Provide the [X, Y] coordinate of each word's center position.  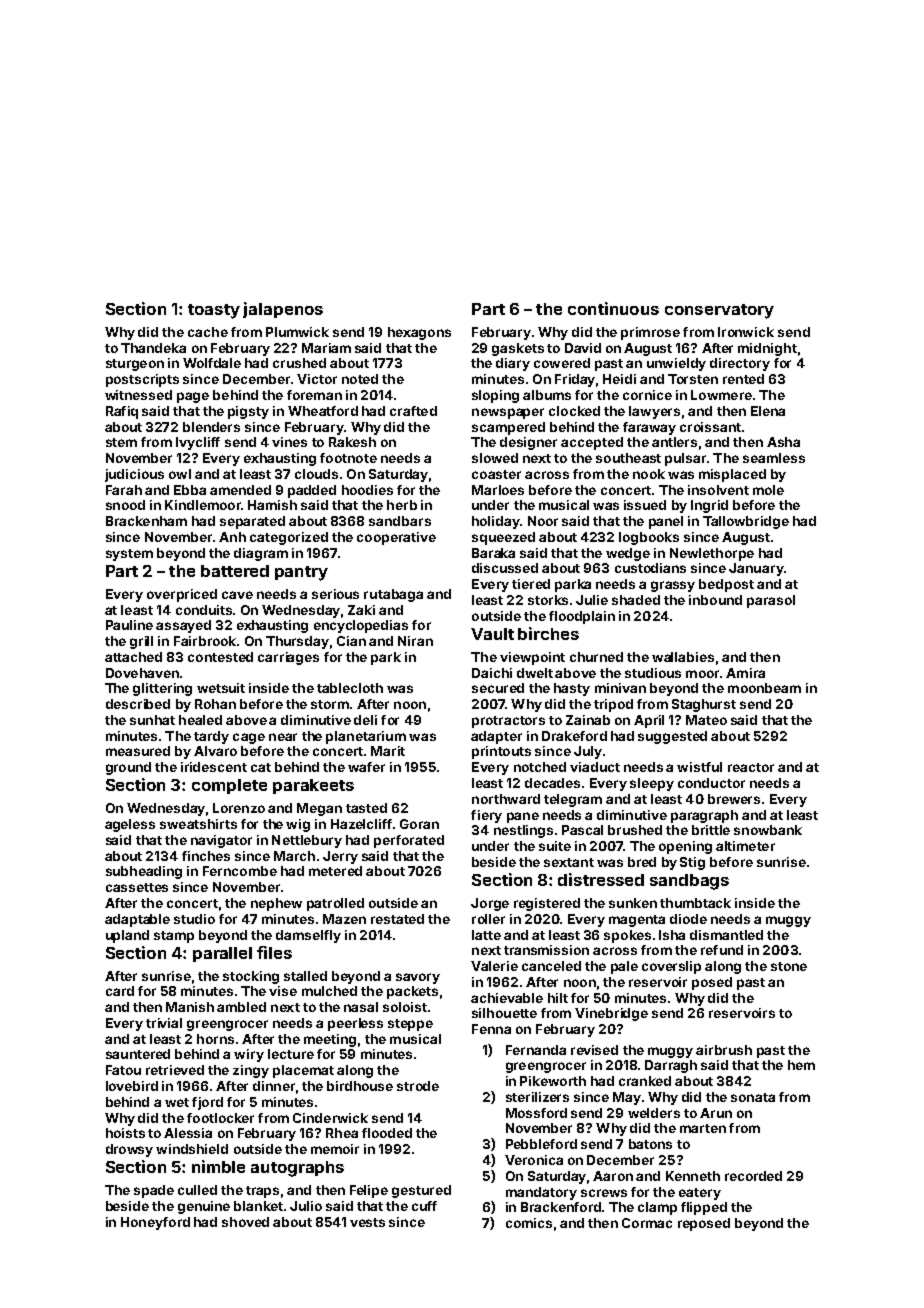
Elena [768, 411]
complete [229, 786]
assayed [183, 626]
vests [367, 1222]
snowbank [768, 830]
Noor [543, 521]
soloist [405, 1007]
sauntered [138, 1054]
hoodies [367, 490]
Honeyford [155, 1223]
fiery [486, 816]
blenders [211, 427]
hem [801, 1065]
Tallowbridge [746, 522]
